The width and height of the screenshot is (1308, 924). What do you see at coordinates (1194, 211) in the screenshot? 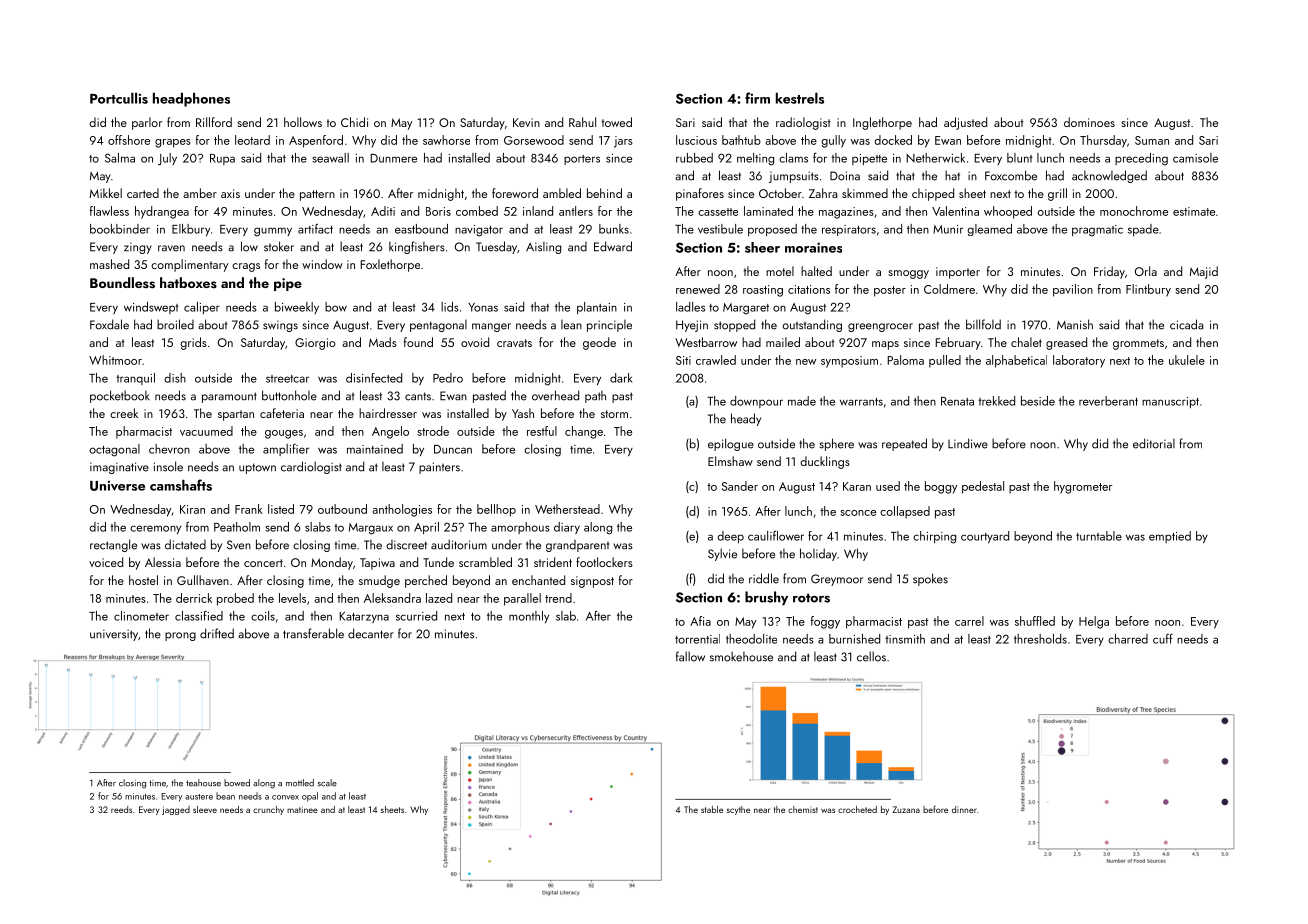
I see `estimate` at bounding box center [1194, 211].
